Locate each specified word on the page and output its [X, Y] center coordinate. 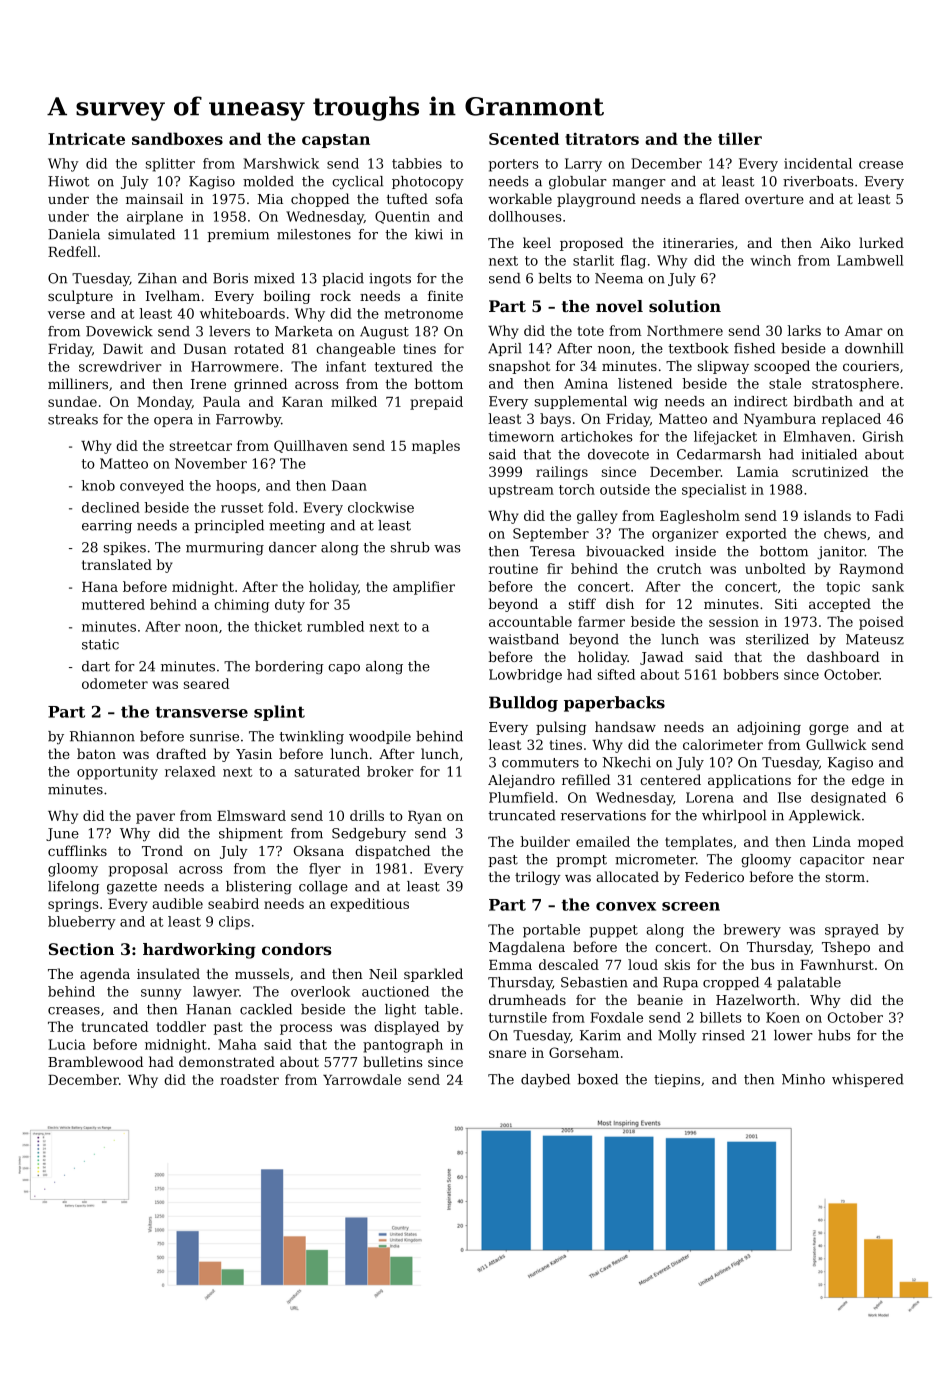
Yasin [254, 754]
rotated [259, 348]
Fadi [889, 515]
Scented [524, 138]
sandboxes [177, 138]
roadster [249, 1079]
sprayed [852, 931]
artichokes [597, 436]
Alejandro [521, 781]
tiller [740, 138]
